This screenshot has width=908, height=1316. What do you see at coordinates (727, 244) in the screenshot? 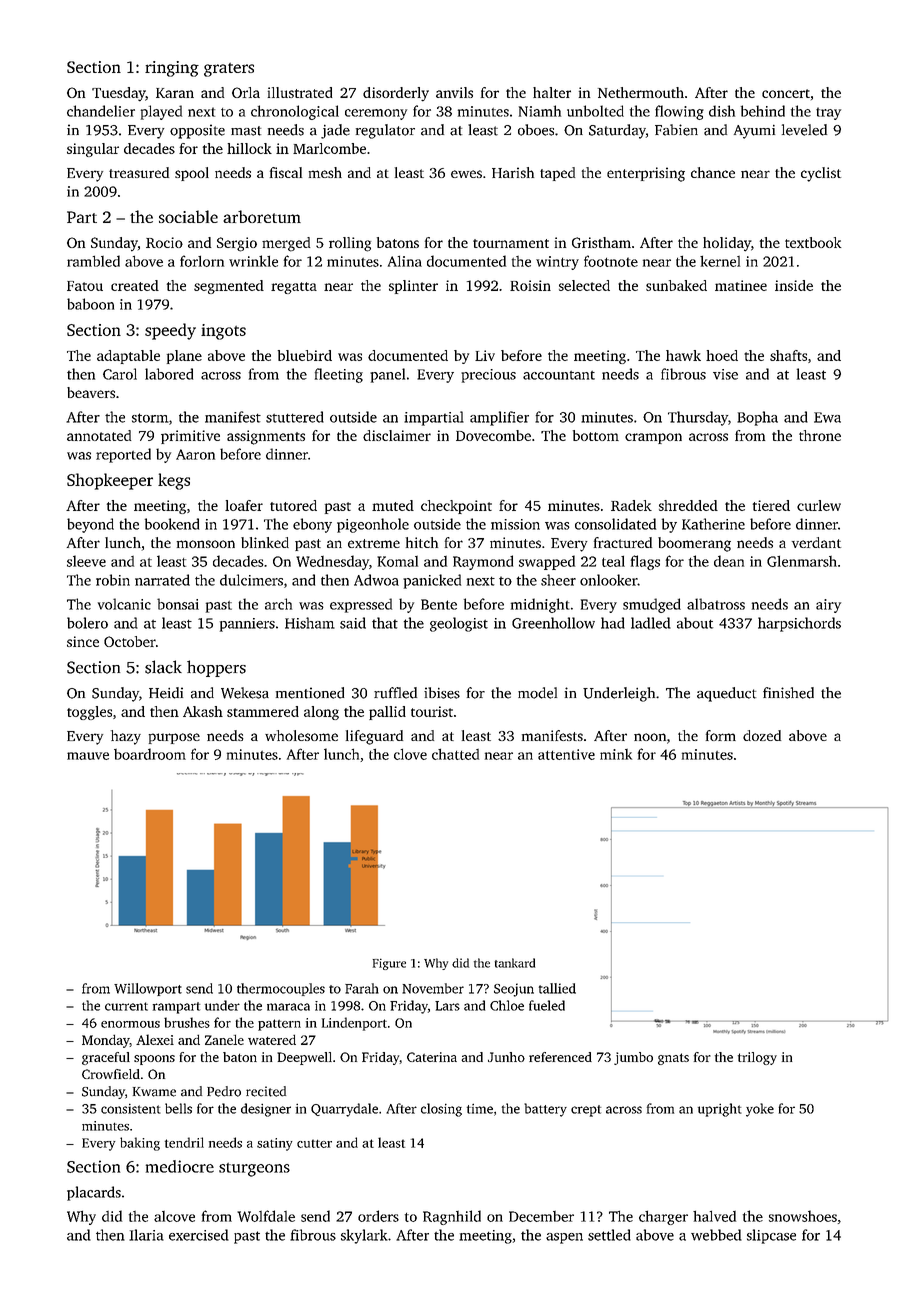
I see `holiday` at bounding box center [727, 244].
